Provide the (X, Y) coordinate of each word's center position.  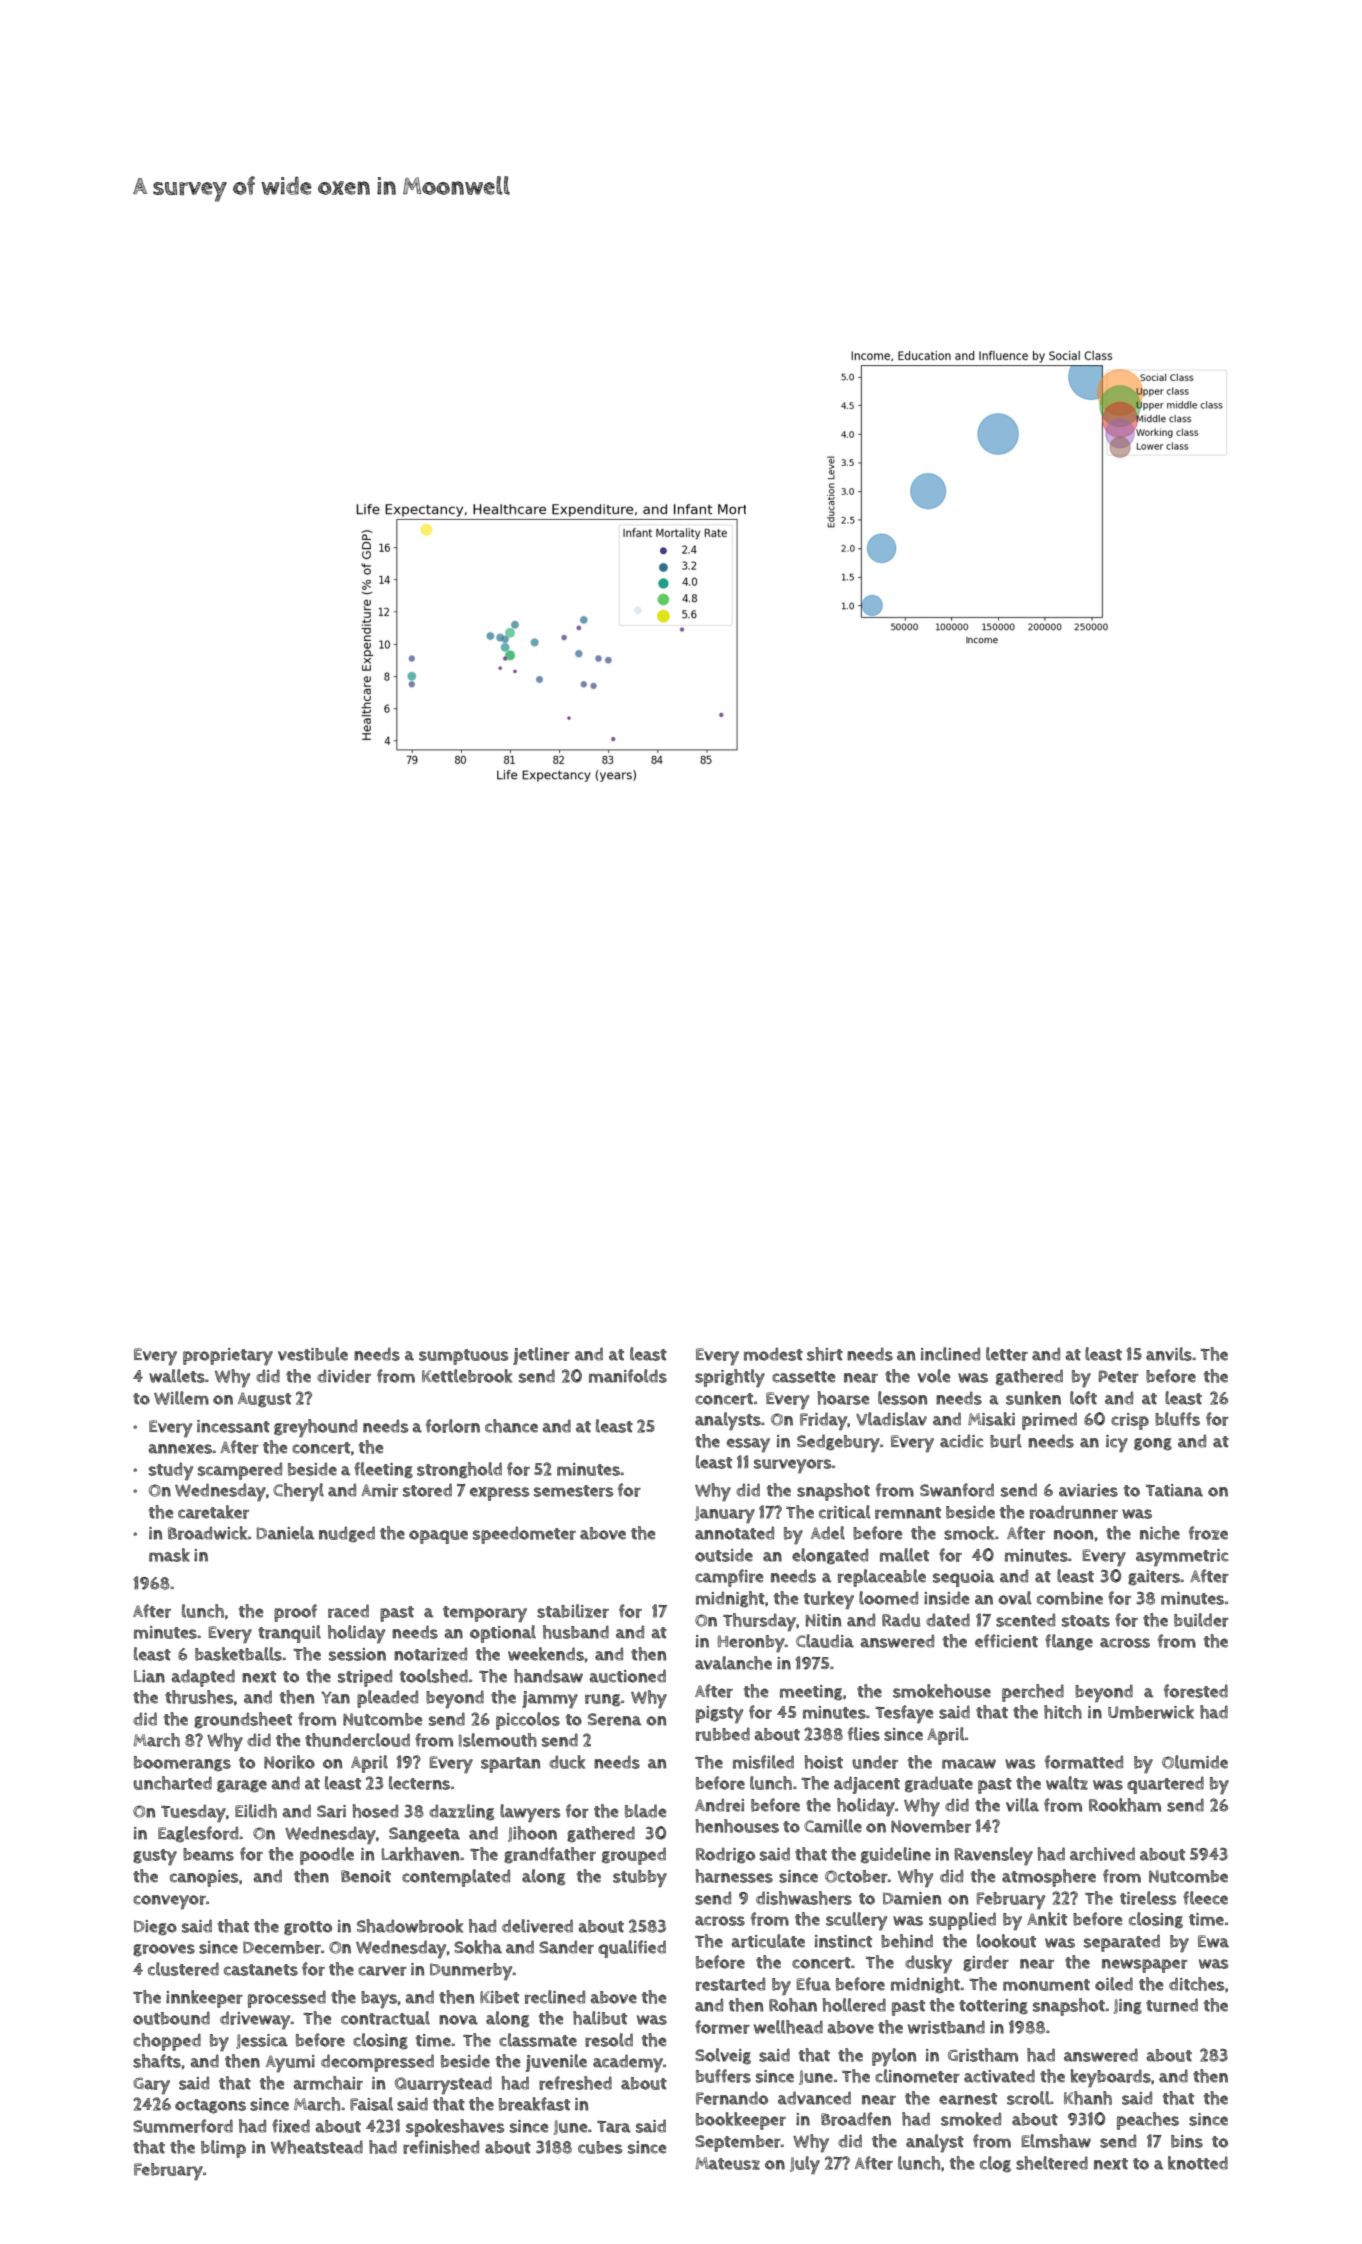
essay (748, 1445)
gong (1153, 1444)
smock (969, 1533)
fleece (1205, 1898)
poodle (327, 1856)
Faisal (371, 2104)
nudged (347, 1534)
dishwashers (804, 1898)
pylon (894, 2057)
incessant (233, 1426)
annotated (734, 1533)
